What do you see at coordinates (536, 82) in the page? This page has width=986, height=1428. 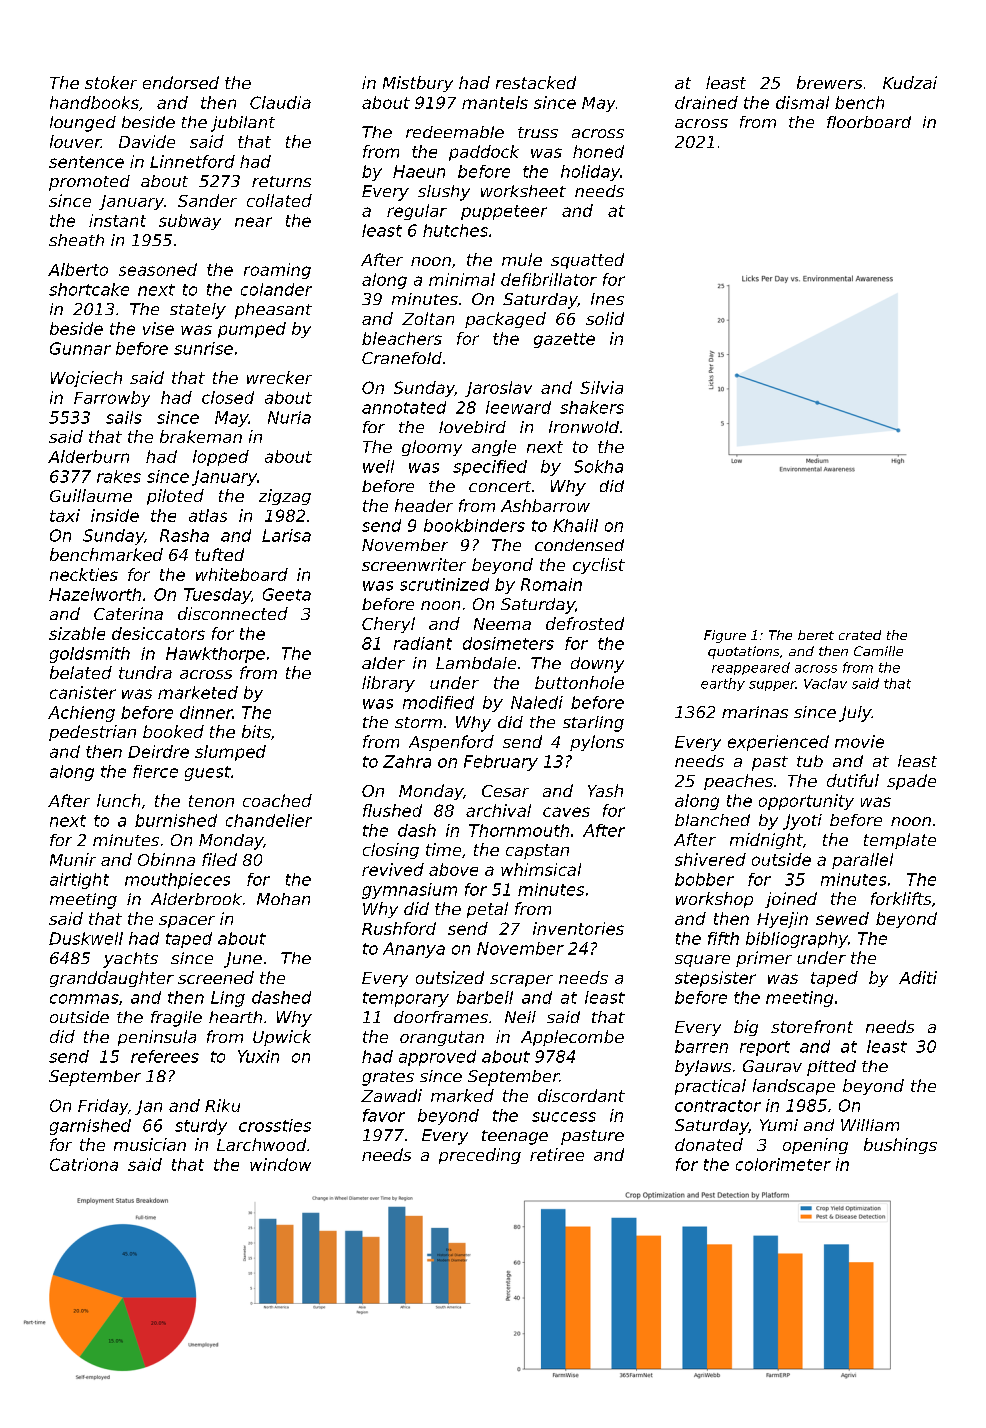 I see `restacked` at bounding box center [536, 82].
